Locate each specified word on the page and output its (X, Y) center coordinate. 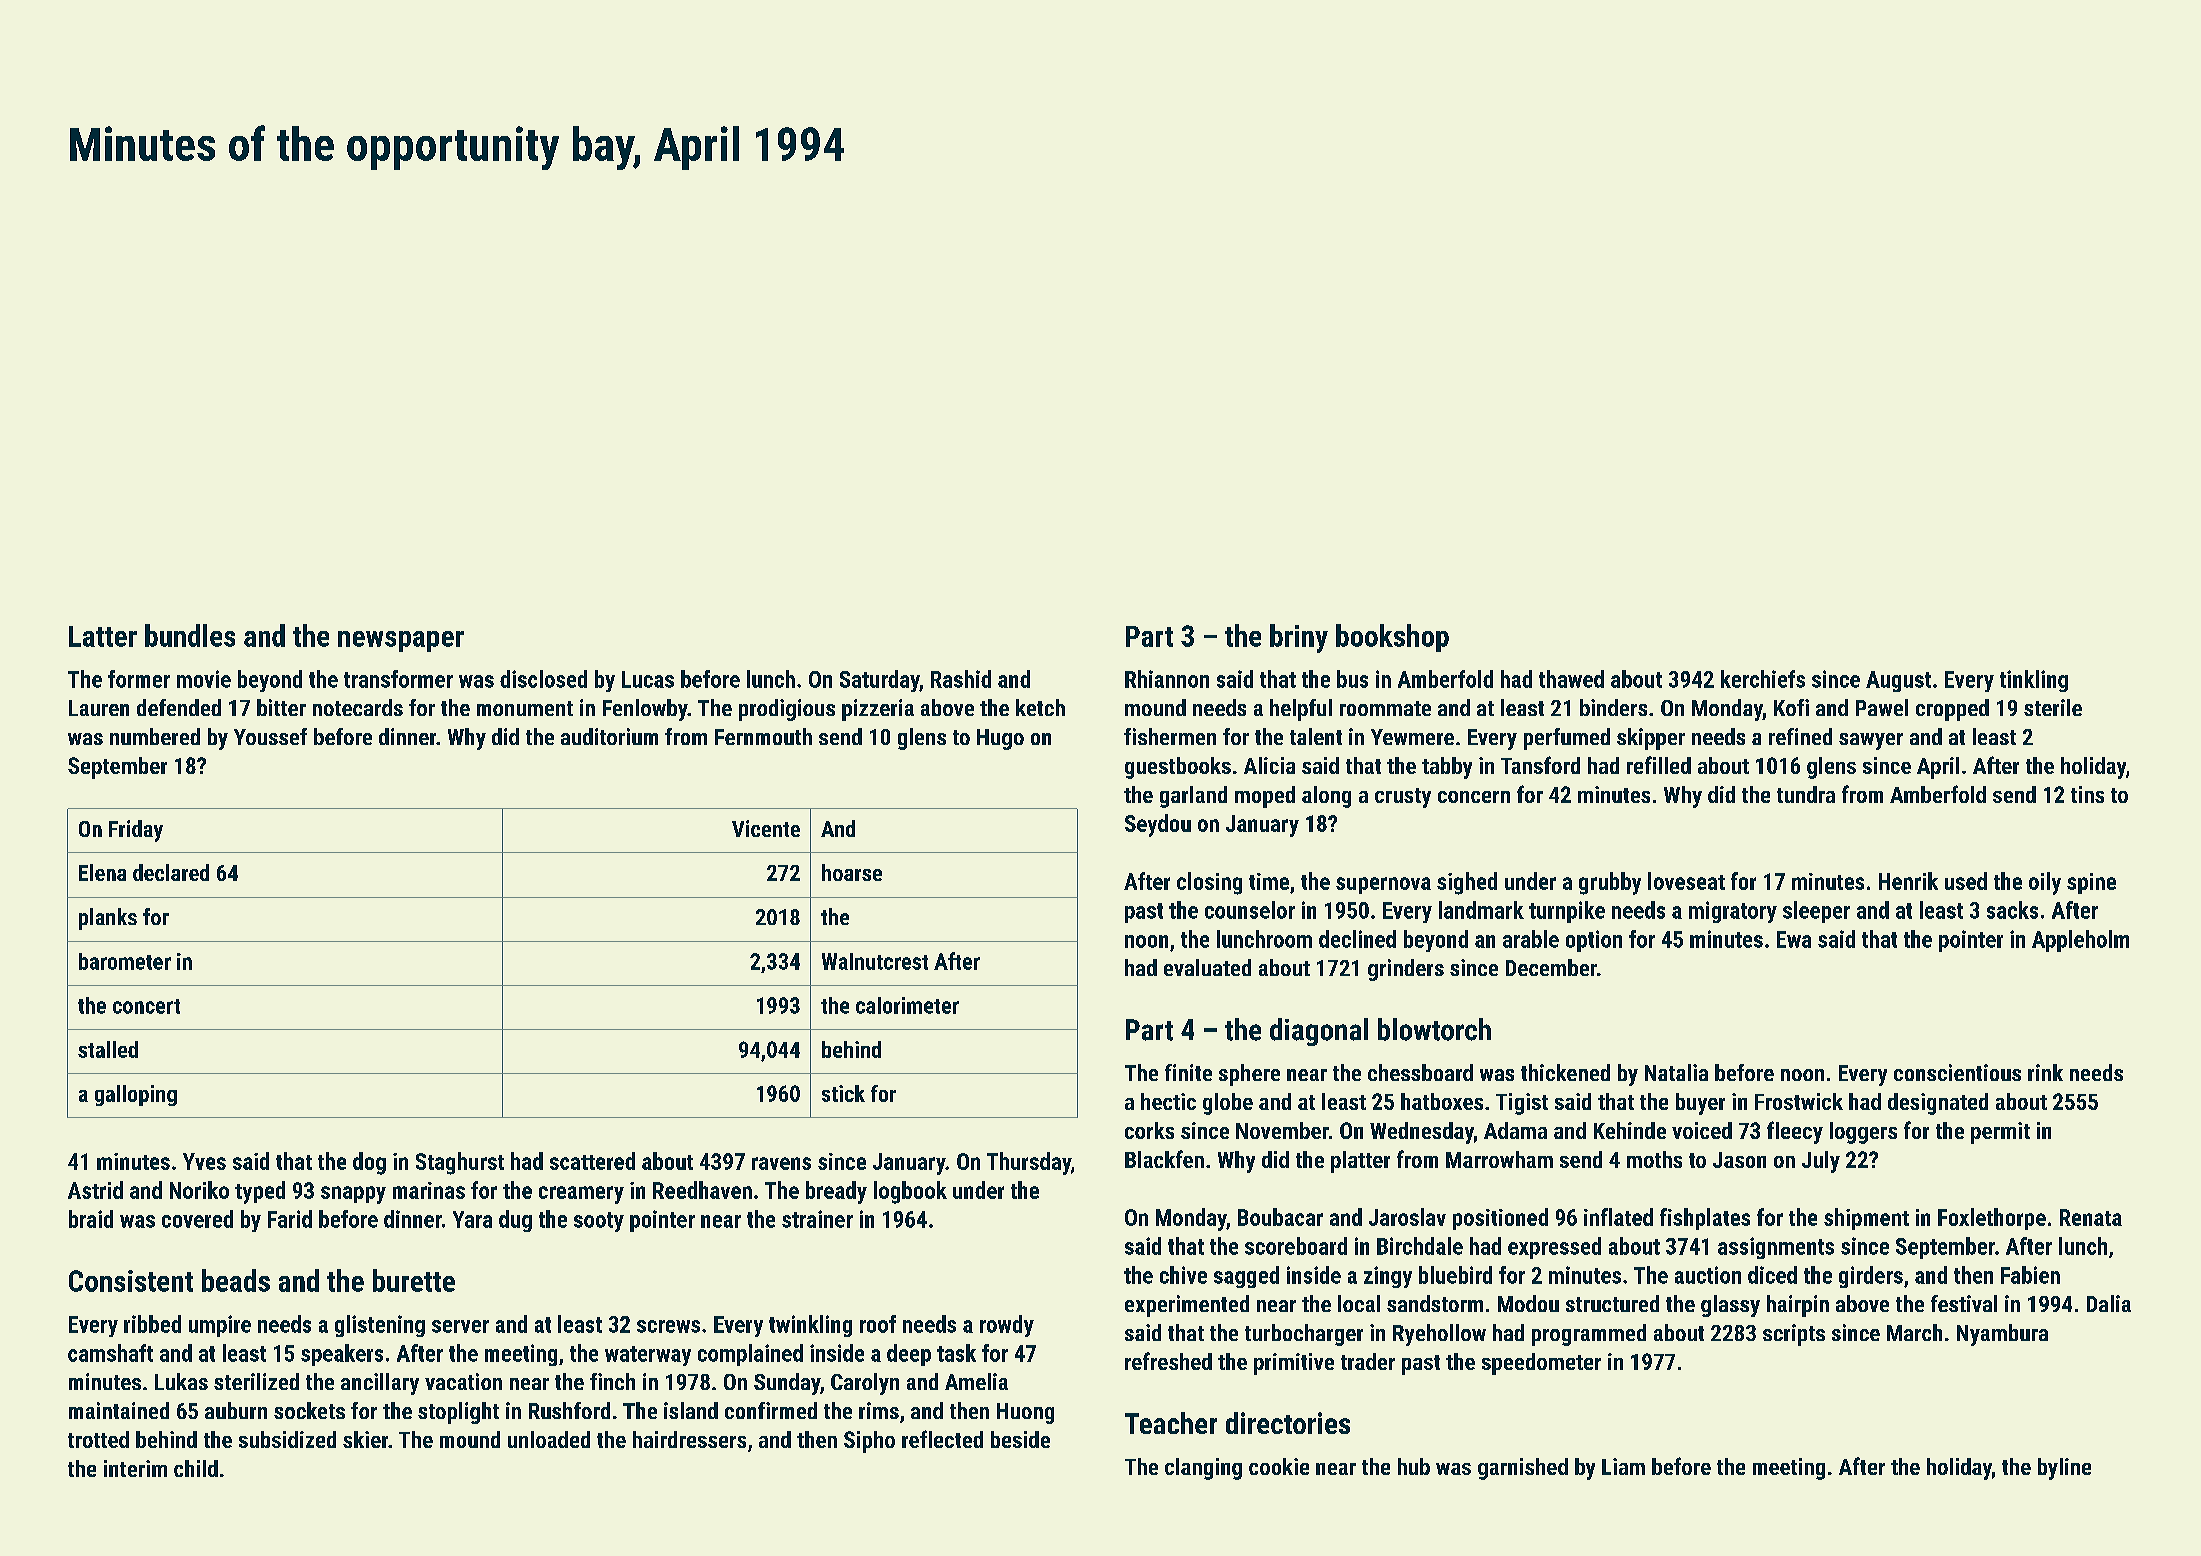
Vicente (766, 828)
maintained (119, 1410)
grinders (1406, 970)
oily (2045, 883)
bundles (190, 635)
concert (146, 1006)
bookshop (1392, 638)
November (1282, 1130)
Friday (136, 831)
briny (1299, 638)
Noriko (199, 1190)
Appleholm (2080, 941)
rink (2045, 1072)
